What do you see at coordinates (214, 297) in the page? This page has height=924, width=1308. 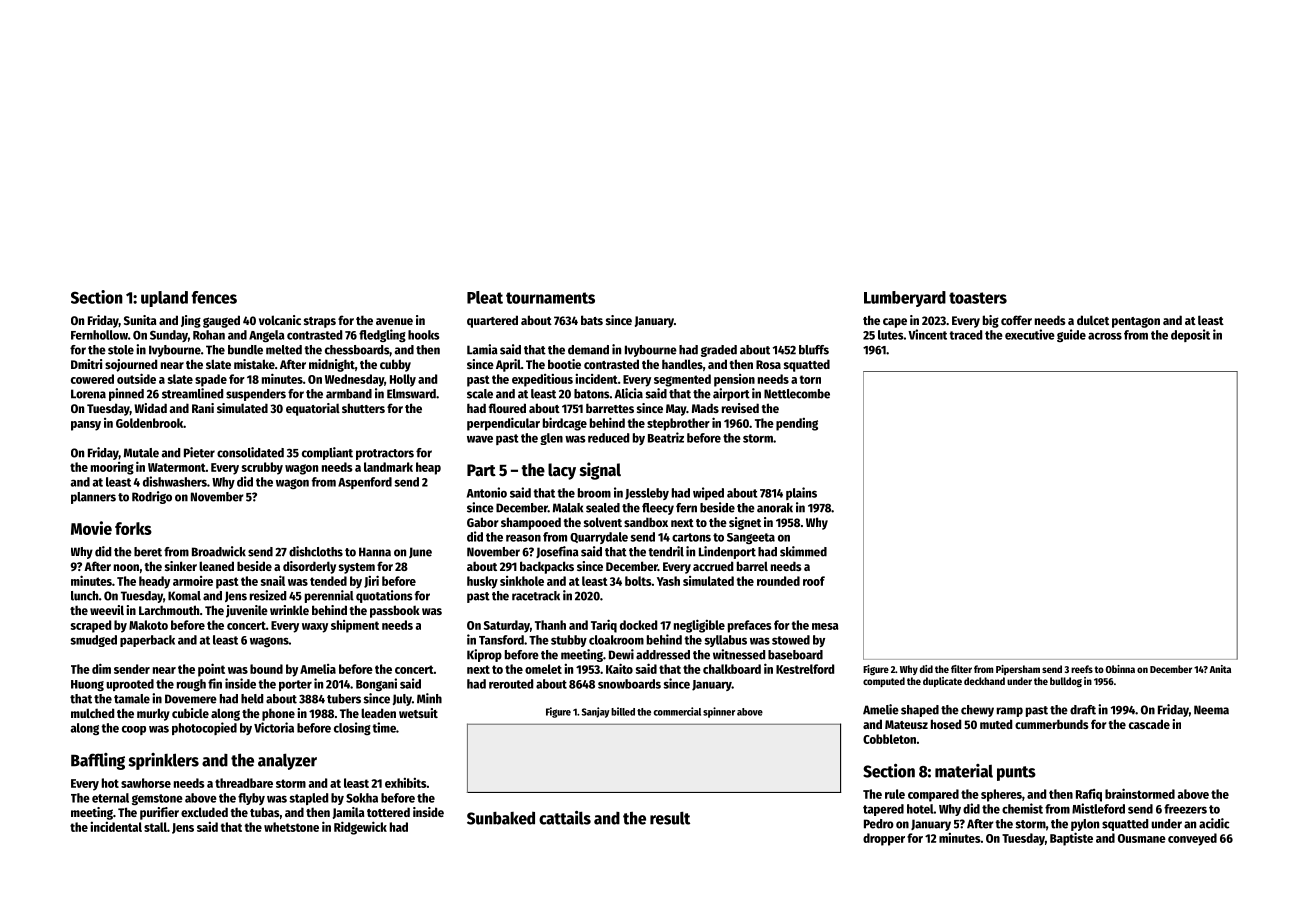 I see `fences` at bounding box center [214, 297].
